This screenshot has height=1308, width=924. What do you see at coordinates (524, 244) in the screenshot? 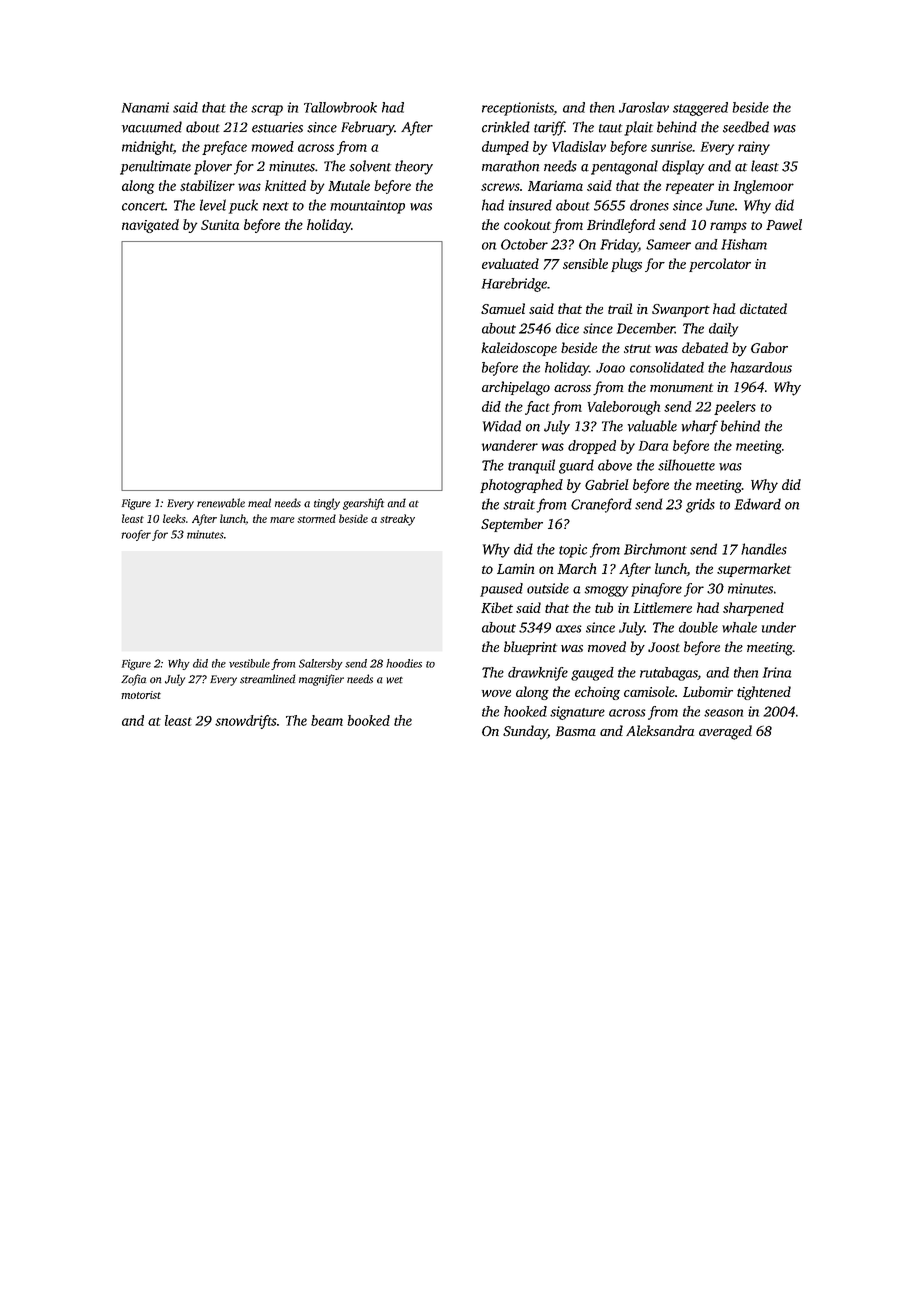
I see `October` at bounding box center [524, 244].
